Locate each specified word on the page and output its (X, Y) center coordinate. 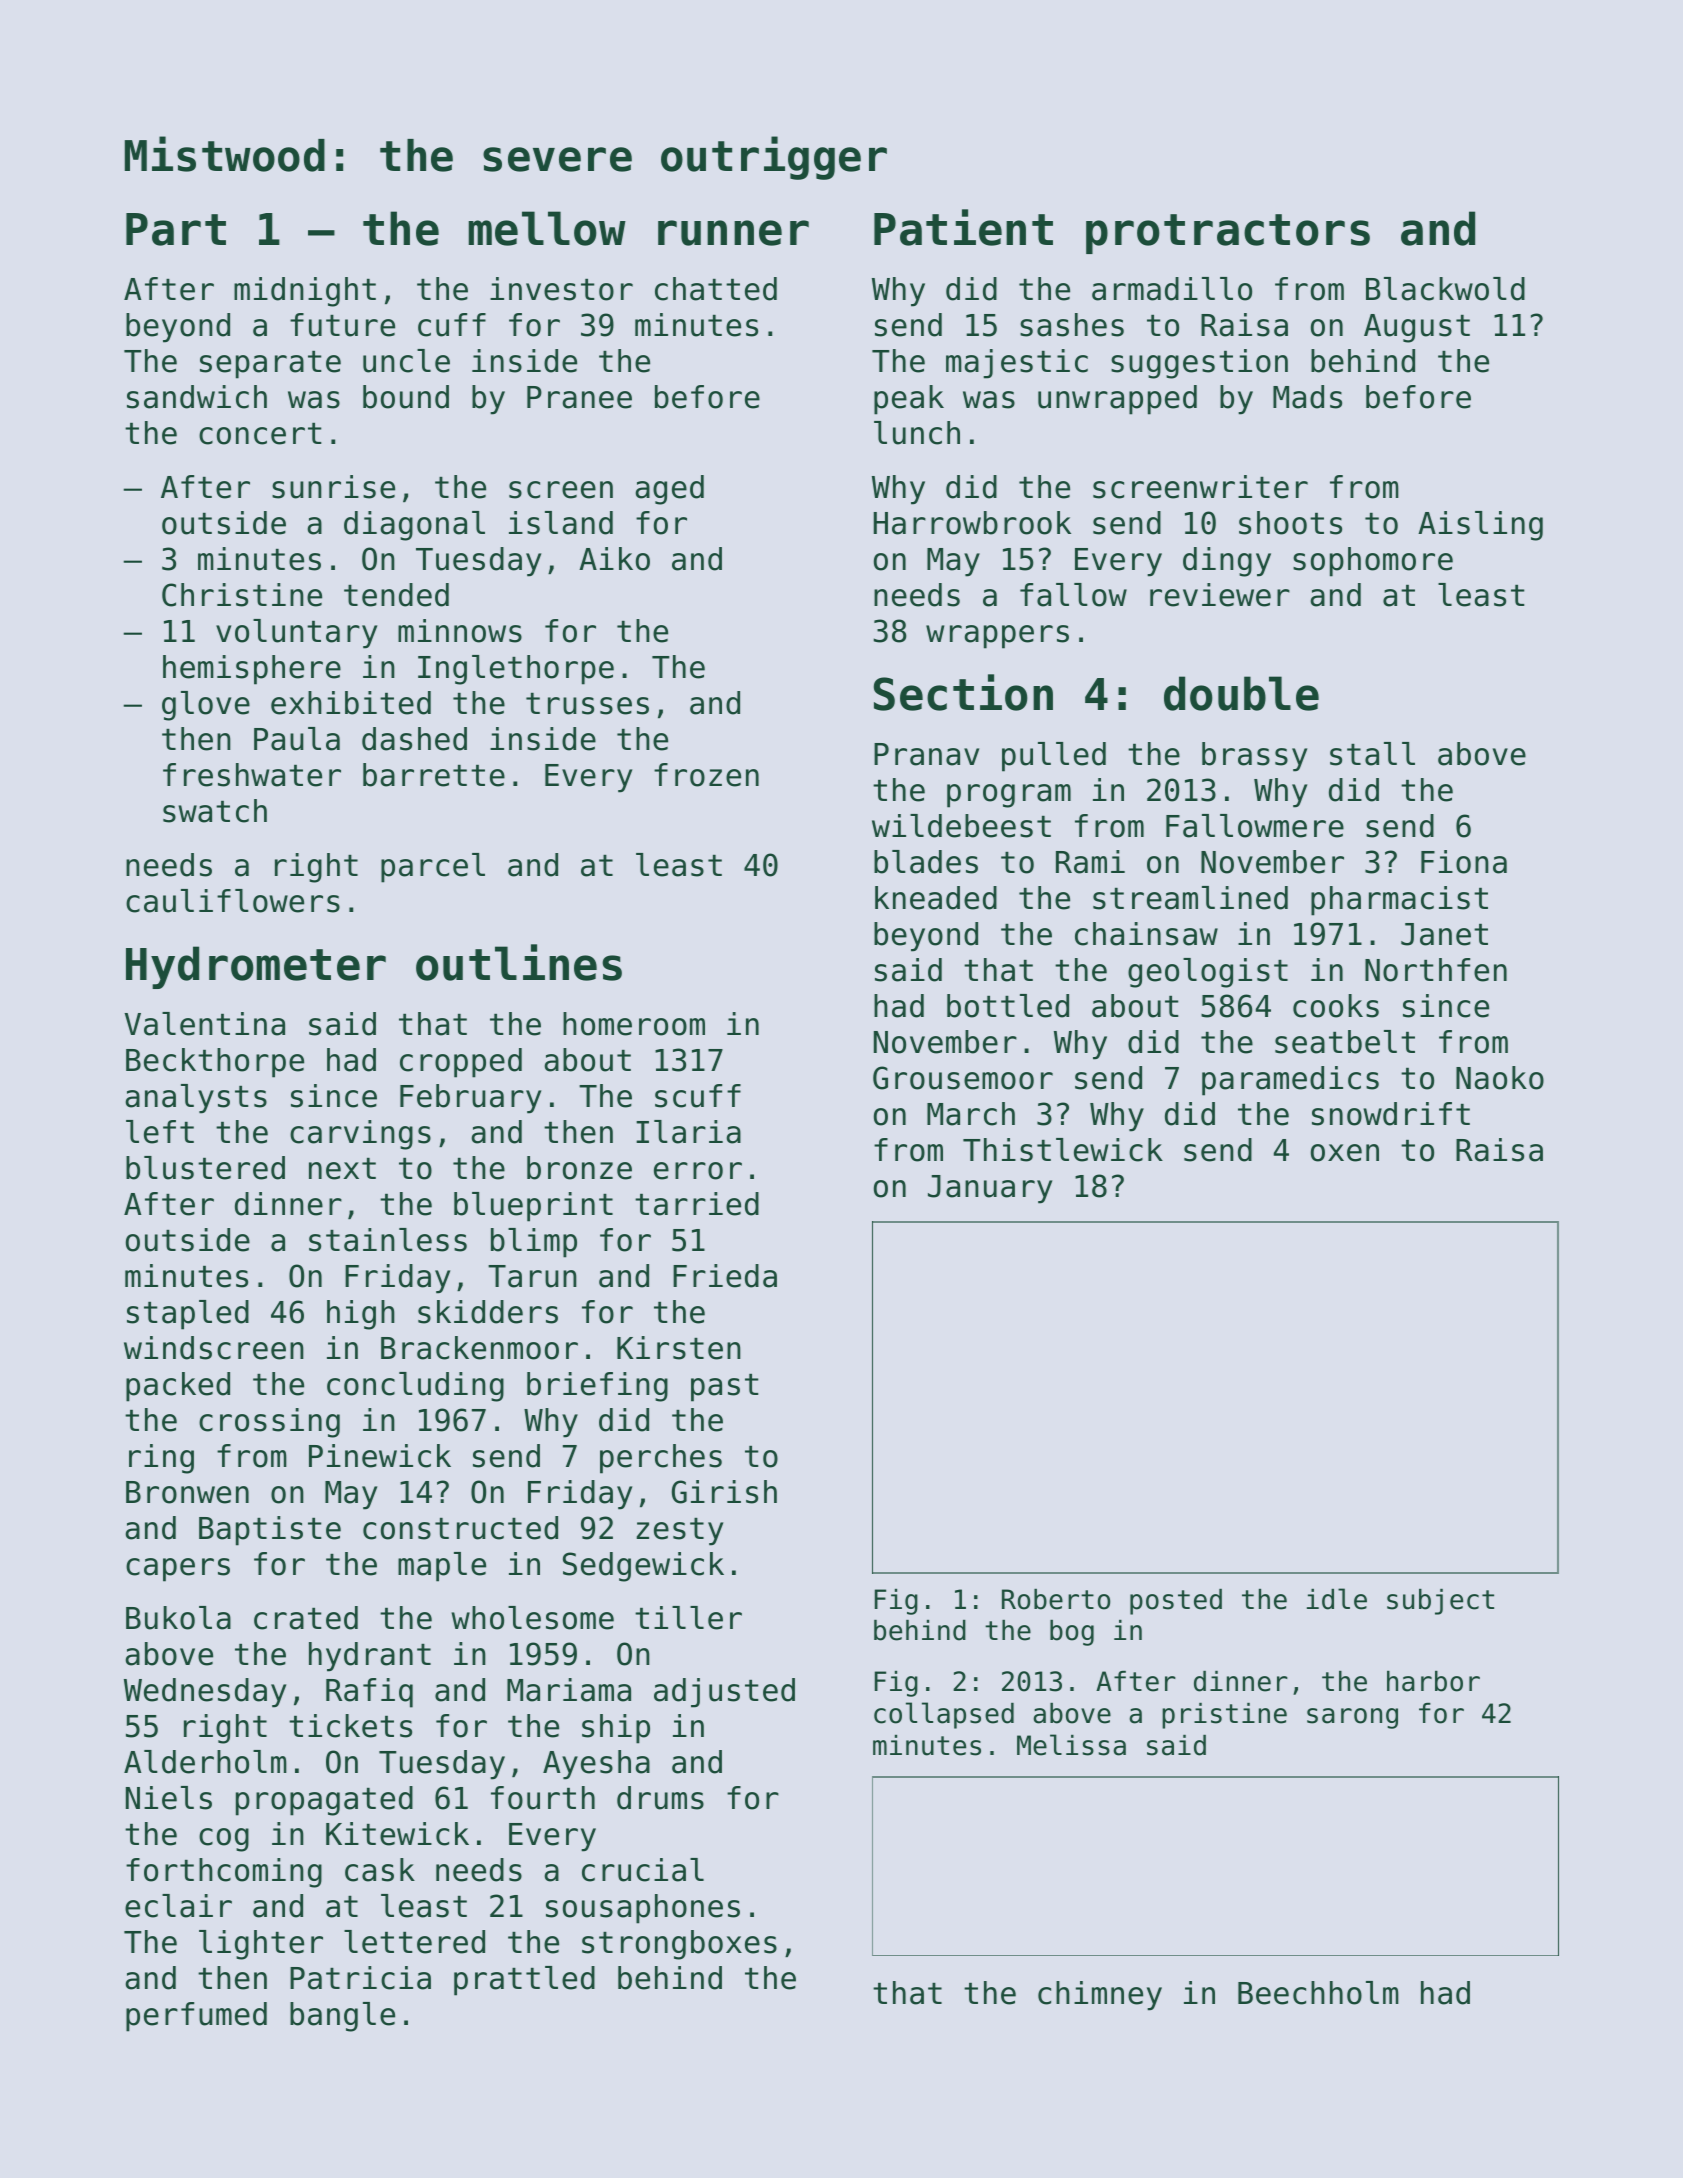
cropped (461, 1063)
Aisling (1480, 526)
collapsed (944, 1715)
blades (926, 862)
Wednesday (205, 1693)
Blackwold (1445, 289)
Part (176, 229)
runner (733, 233)
